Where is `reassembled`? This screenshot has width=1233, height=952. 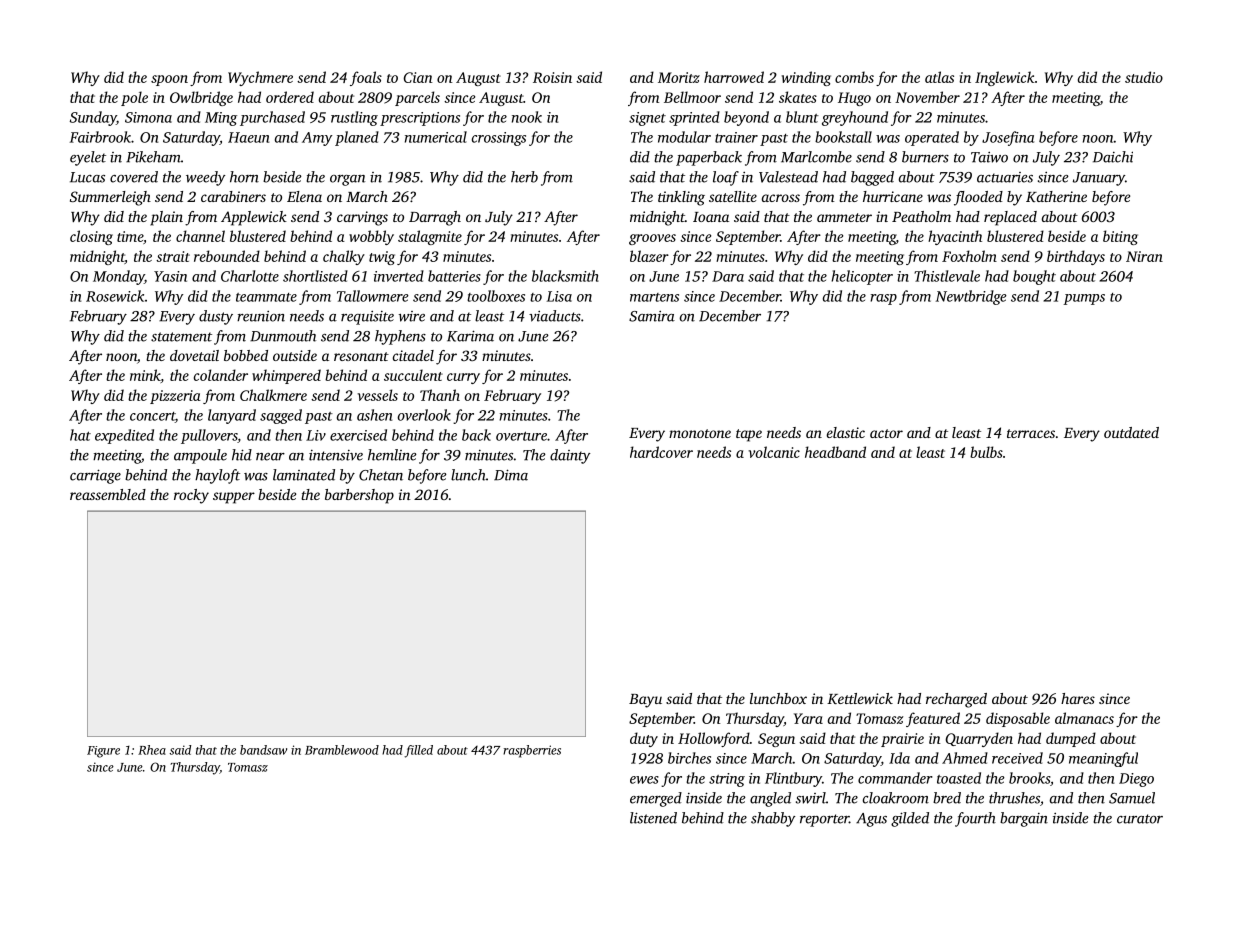 reassembled is located at coordinates (108, 494).
